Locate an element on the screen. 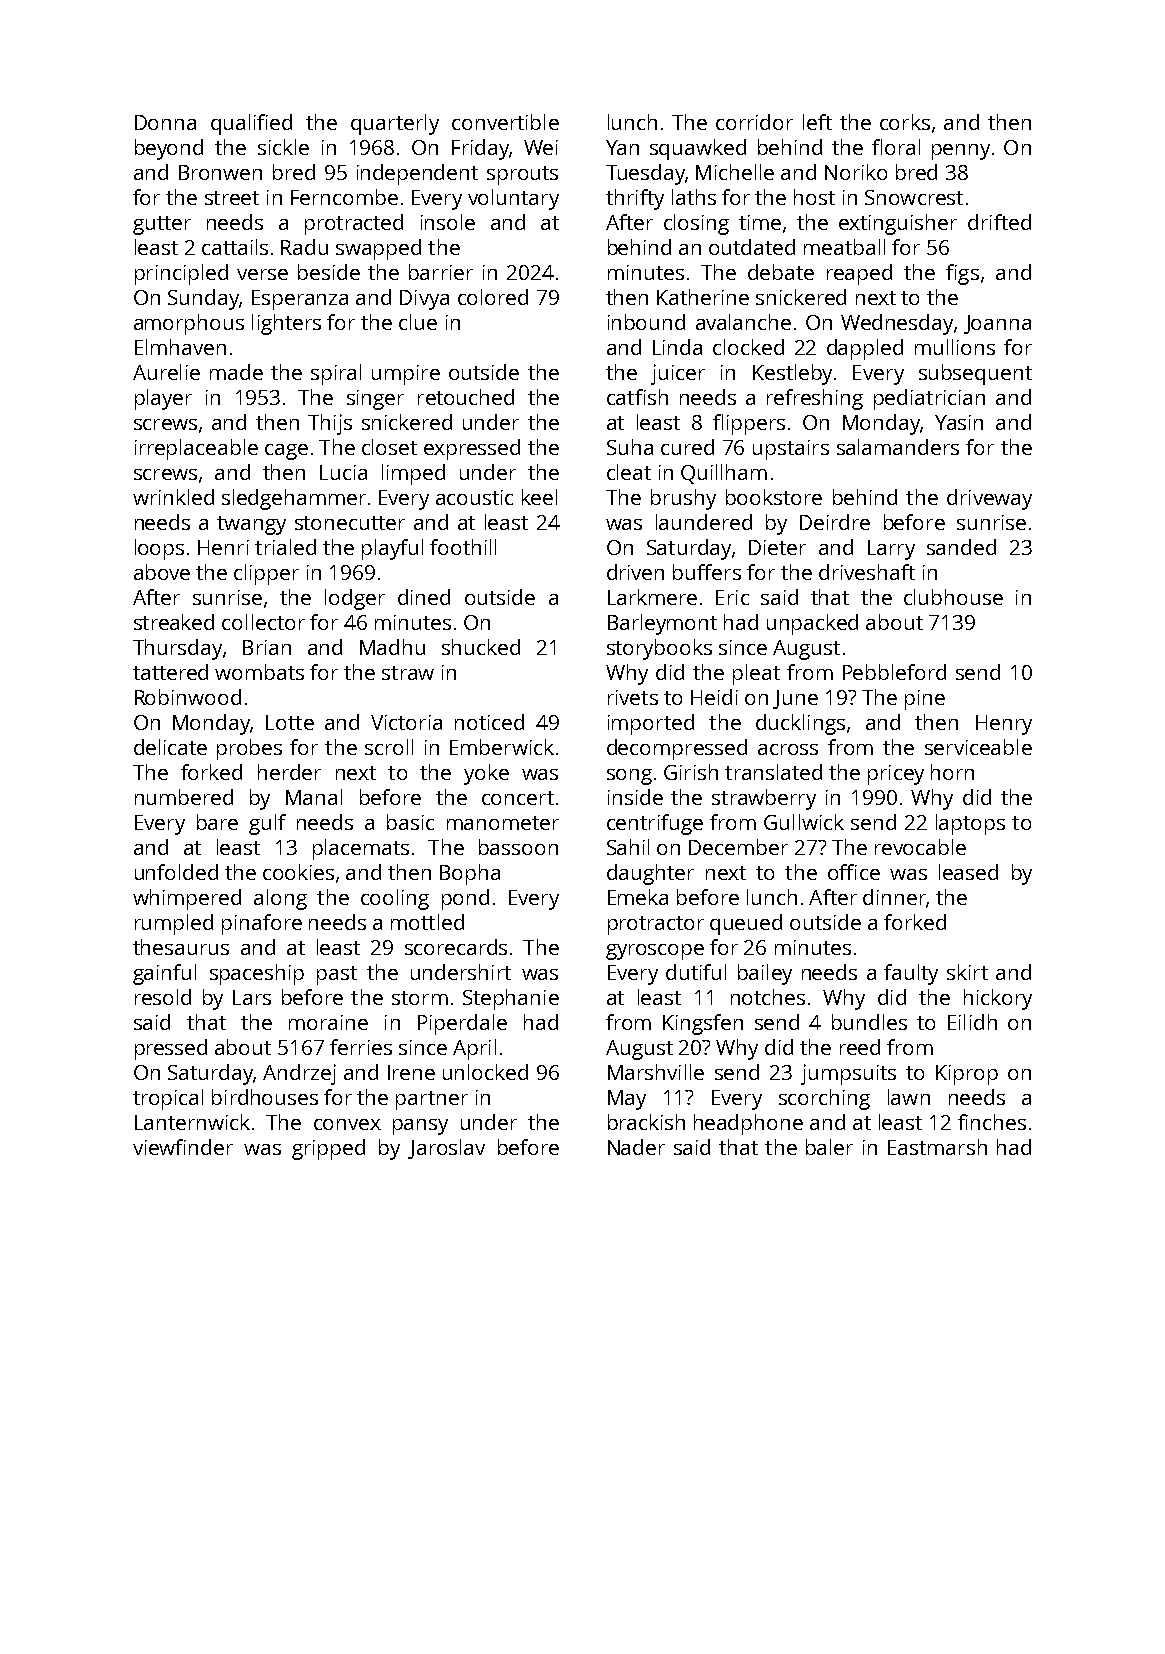 This screenshot has height=1654, width=1165. drifted is located at coordinates (999, 222).
